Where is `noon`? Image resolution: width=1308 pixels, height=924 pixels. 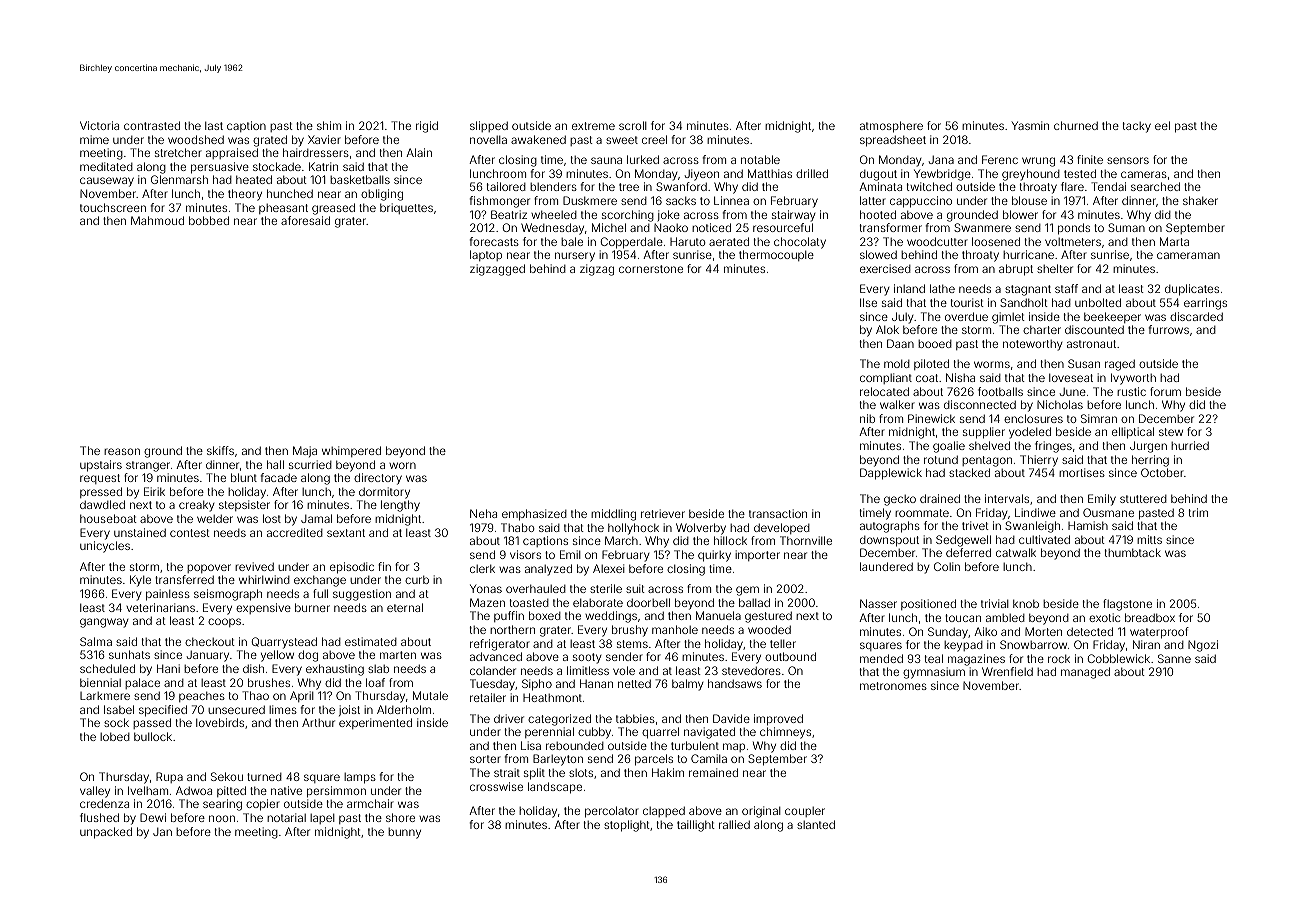
noon is located at coordinates (222, 818).
